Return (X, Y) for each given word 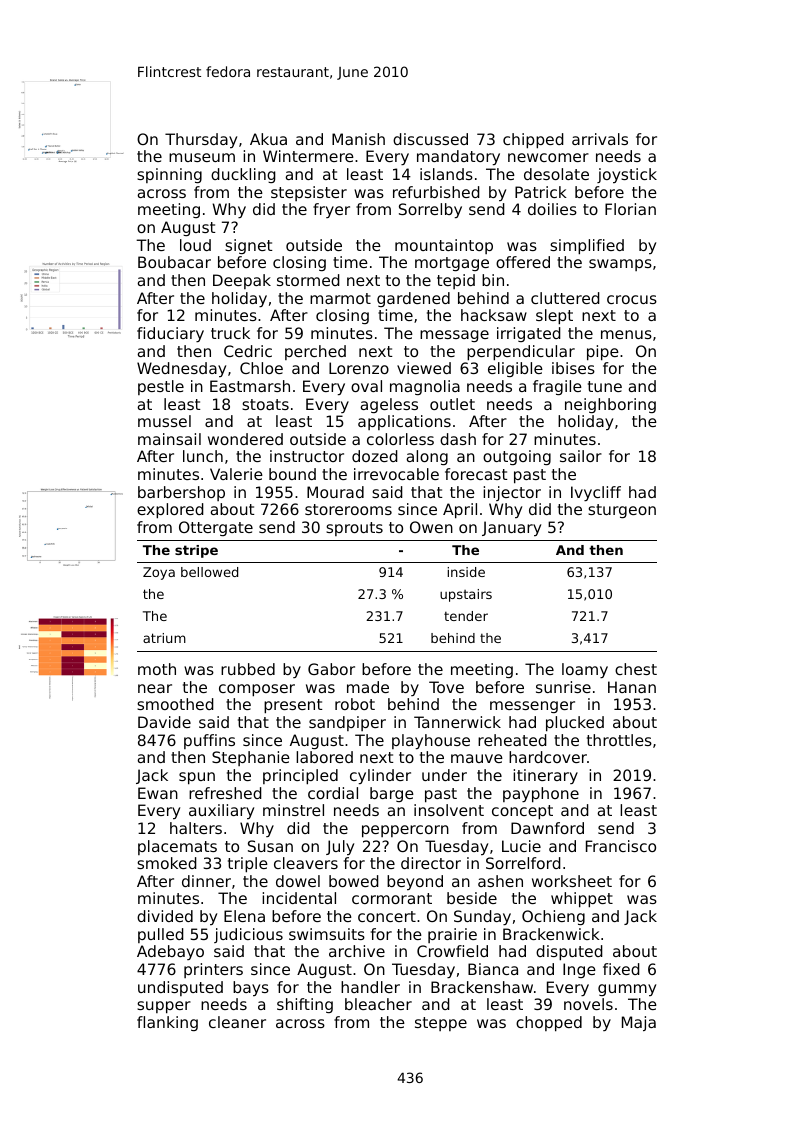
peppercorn (405, 831)
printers (213, 970)
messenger (532, 707)
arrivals (600, 139)
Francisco (621, 846)
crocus (632, 299)
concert (387, 916)
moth (157, 669)
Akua (268, 139)
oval (366, 386)
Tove (446, 687)
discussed (430, 139)
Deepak (242, 281)
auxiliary (221, 812)
